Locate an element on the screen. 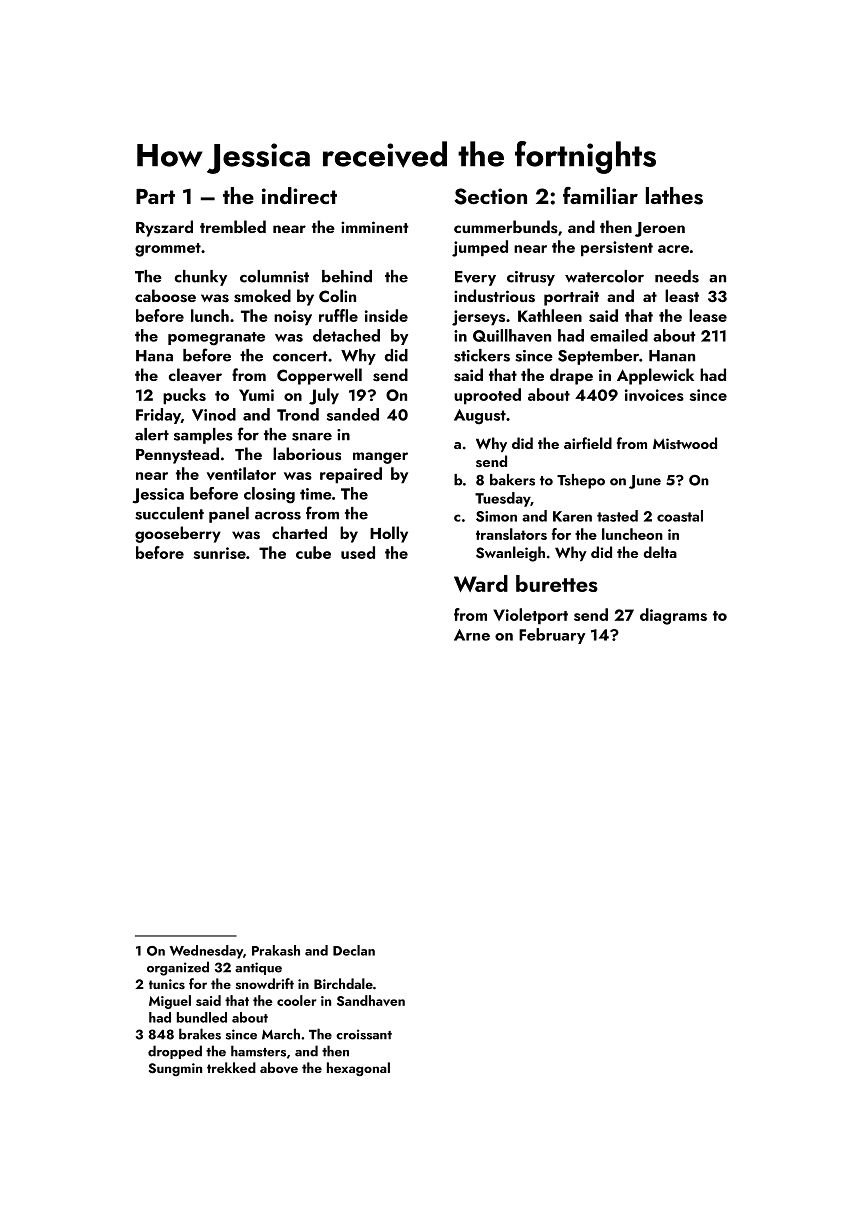 Image resolution: width=862 pixels, height=1223 pixels. Arne is located at coordinates (472, 635).
